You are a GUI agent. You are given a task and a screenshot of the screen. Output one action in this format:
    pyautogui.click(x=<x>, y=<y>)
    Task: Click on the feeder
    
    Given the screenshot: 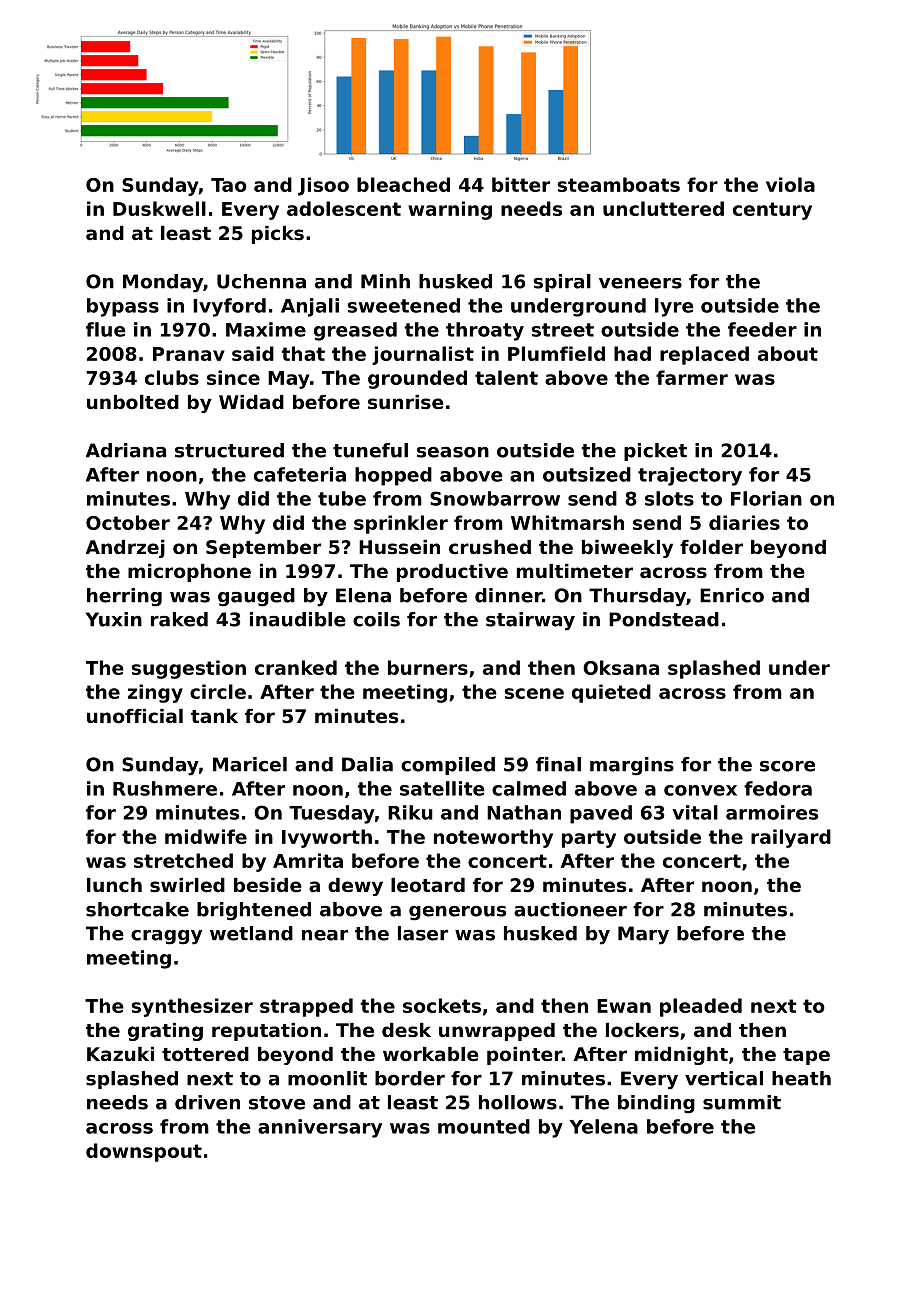 What is the action you would take?
    pyautogui.click(x=762, y=329)
